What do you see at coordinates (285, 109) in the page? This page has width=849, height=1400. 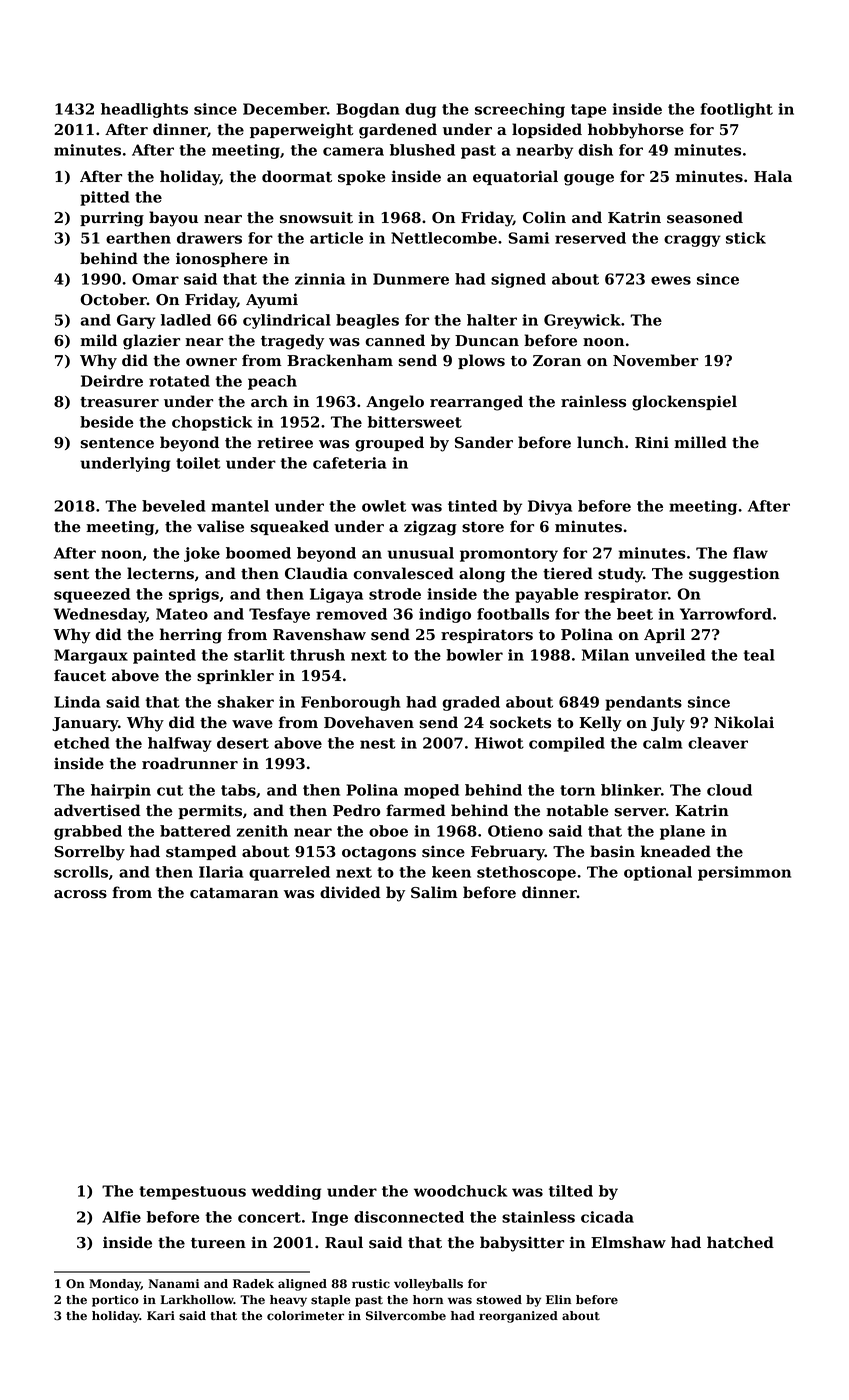 I see `December` at bounding box center [285, 109].
